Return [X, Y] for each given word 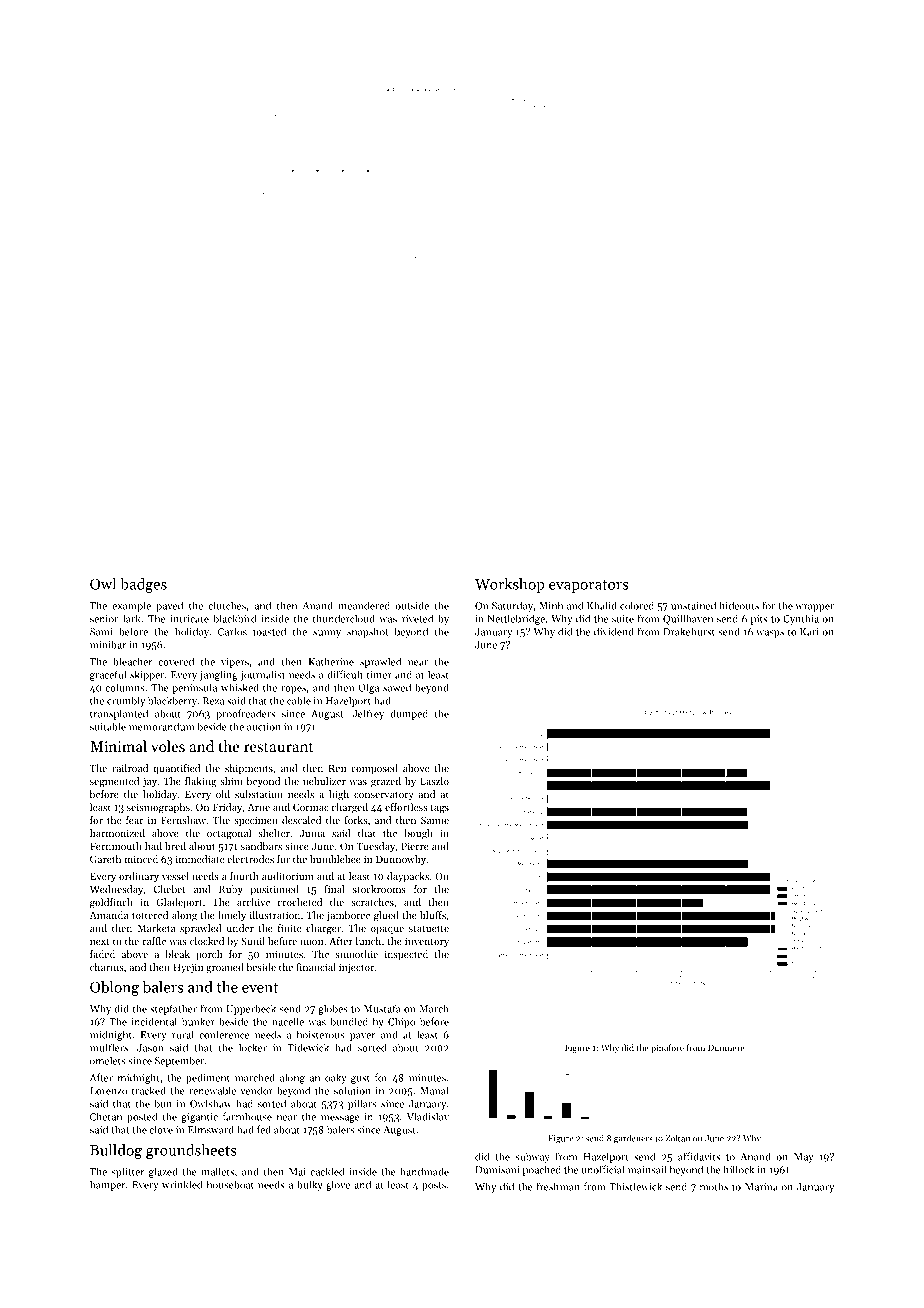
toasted [269, 631]
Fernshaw [183, 820]
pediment [208, 1078]
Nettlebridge [516, 619]
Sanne [435, 820]
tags [440, 809]
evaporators [588, 586]
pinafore [667, 1048]
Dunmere [726, 1048]
